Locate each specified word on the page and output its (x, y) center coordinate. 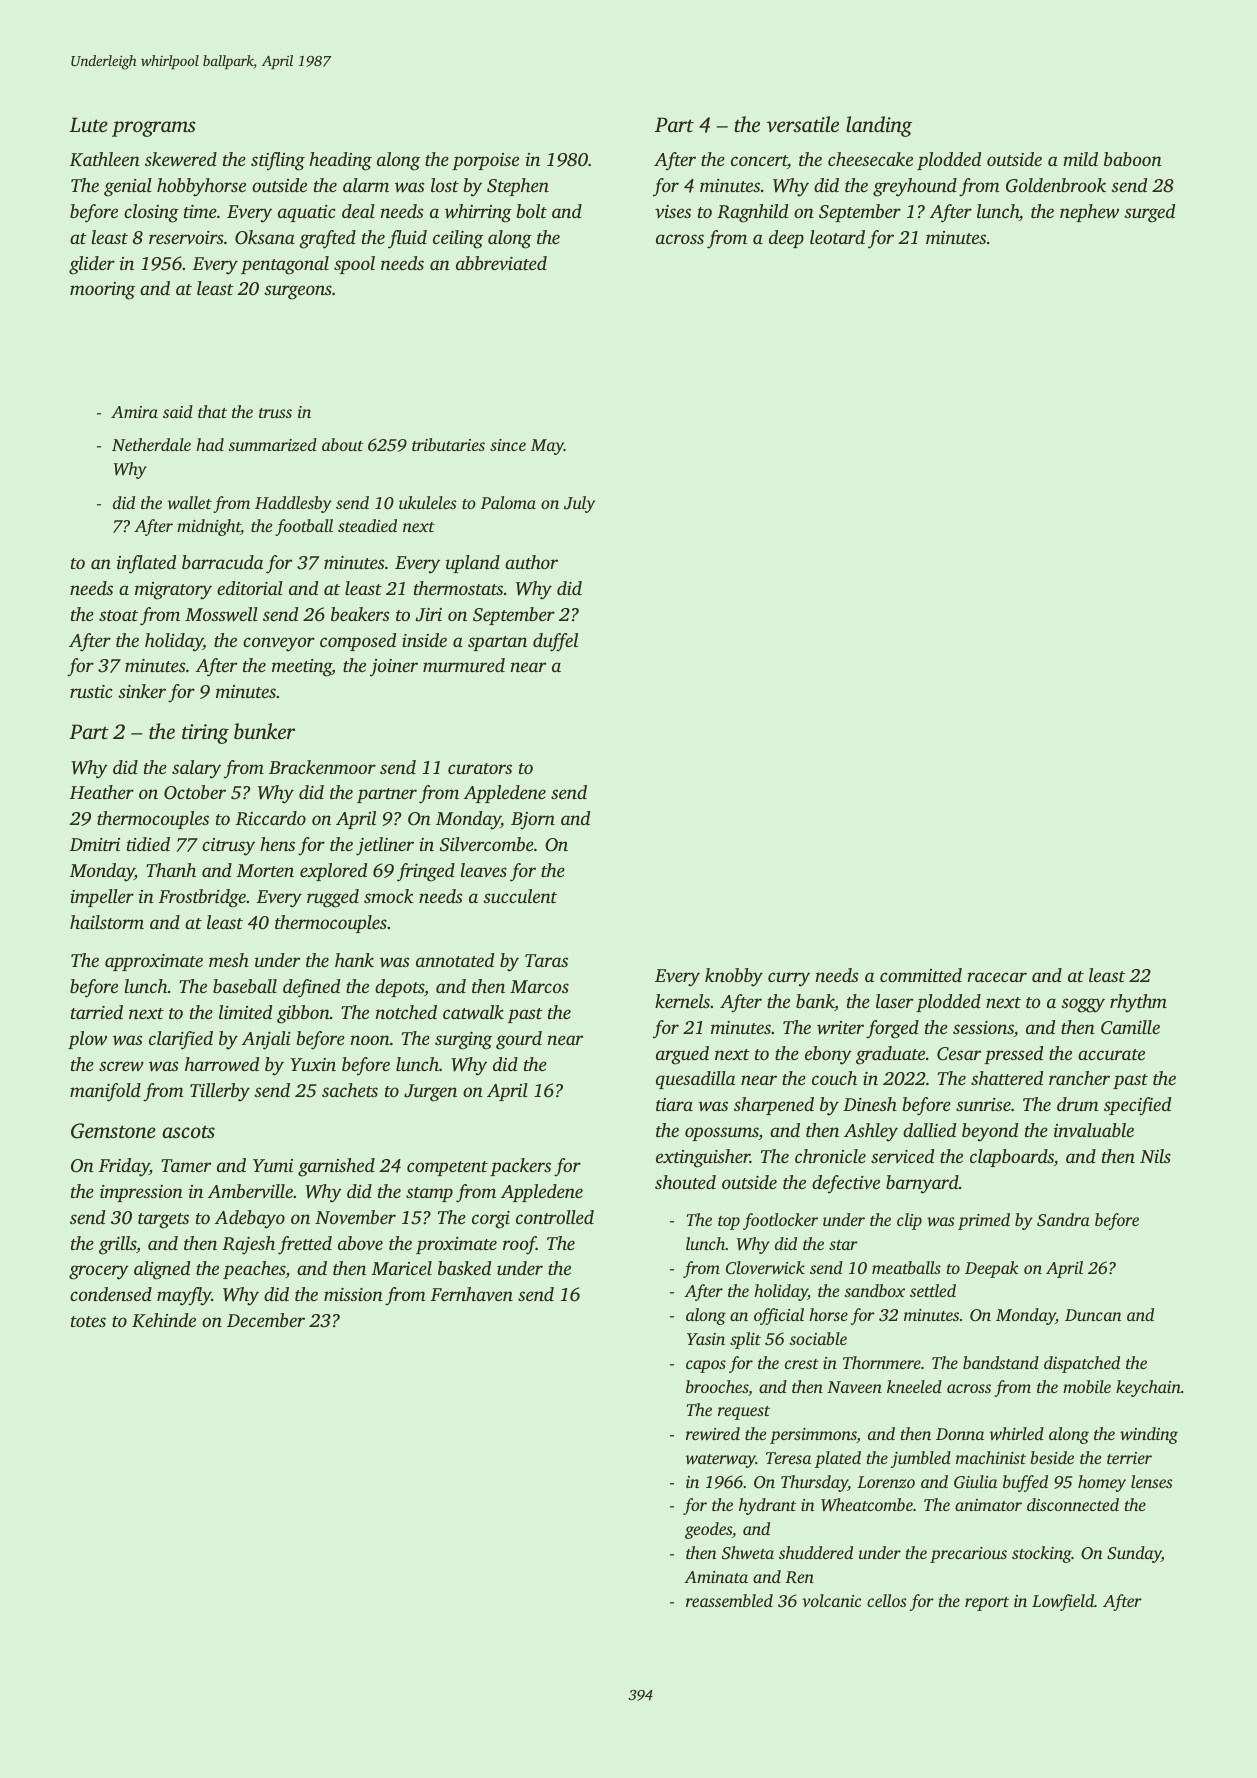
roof (519, 1245)
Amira (134, 412)
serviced (902, 1156)
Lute (88, 124)
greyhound (915, 187)
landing (879, 126)
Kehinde (164, 1320)
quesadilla (695, 1080)
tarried (97, 1012)
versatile (803, 124)
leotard (837, 237)
